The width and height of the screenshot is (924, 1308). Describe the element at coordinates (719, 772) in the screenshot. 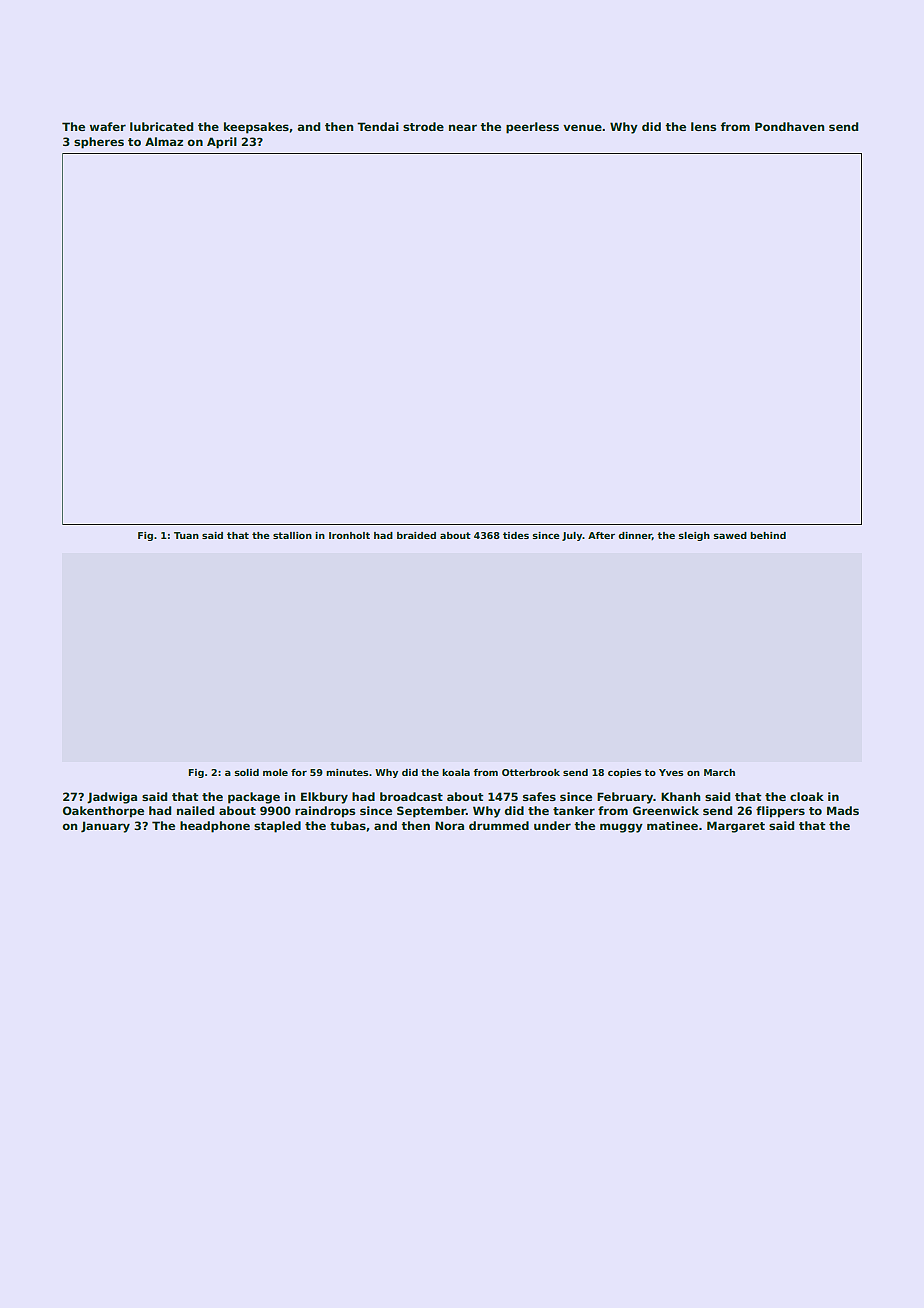

I see `March` at that location.
